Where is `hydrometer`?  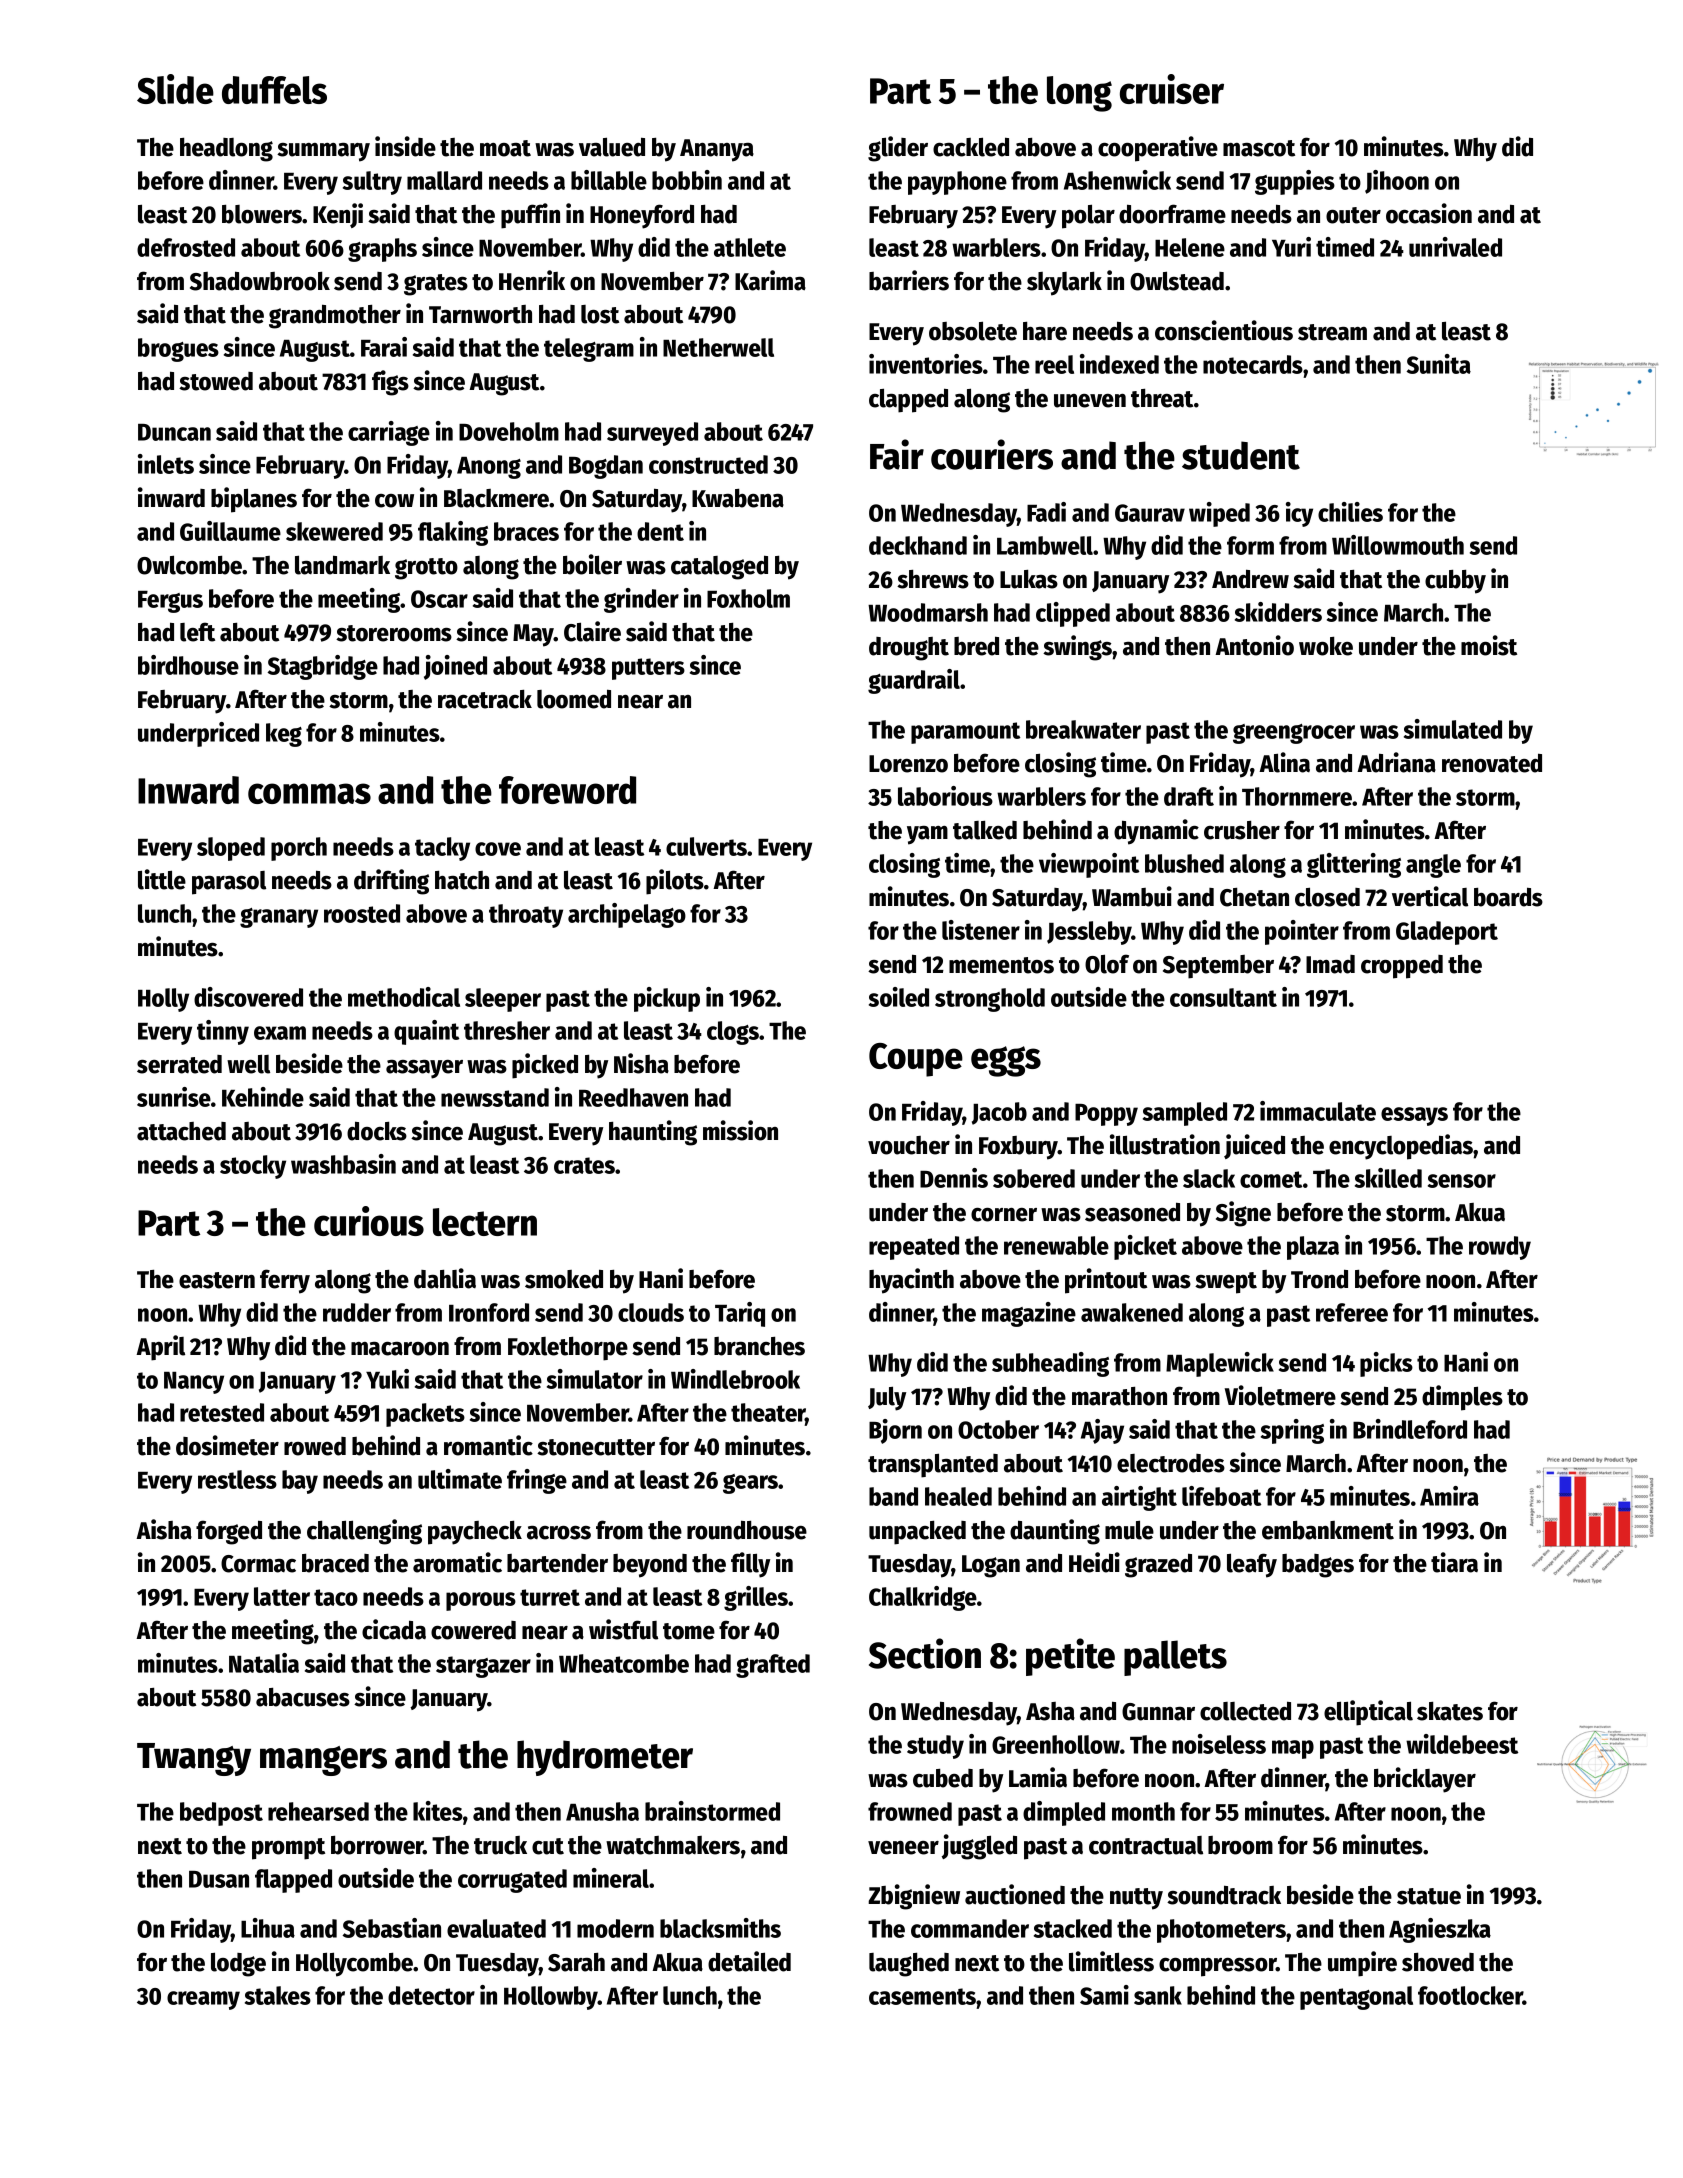
hydrometer is located at coordinates (605, 1758).
